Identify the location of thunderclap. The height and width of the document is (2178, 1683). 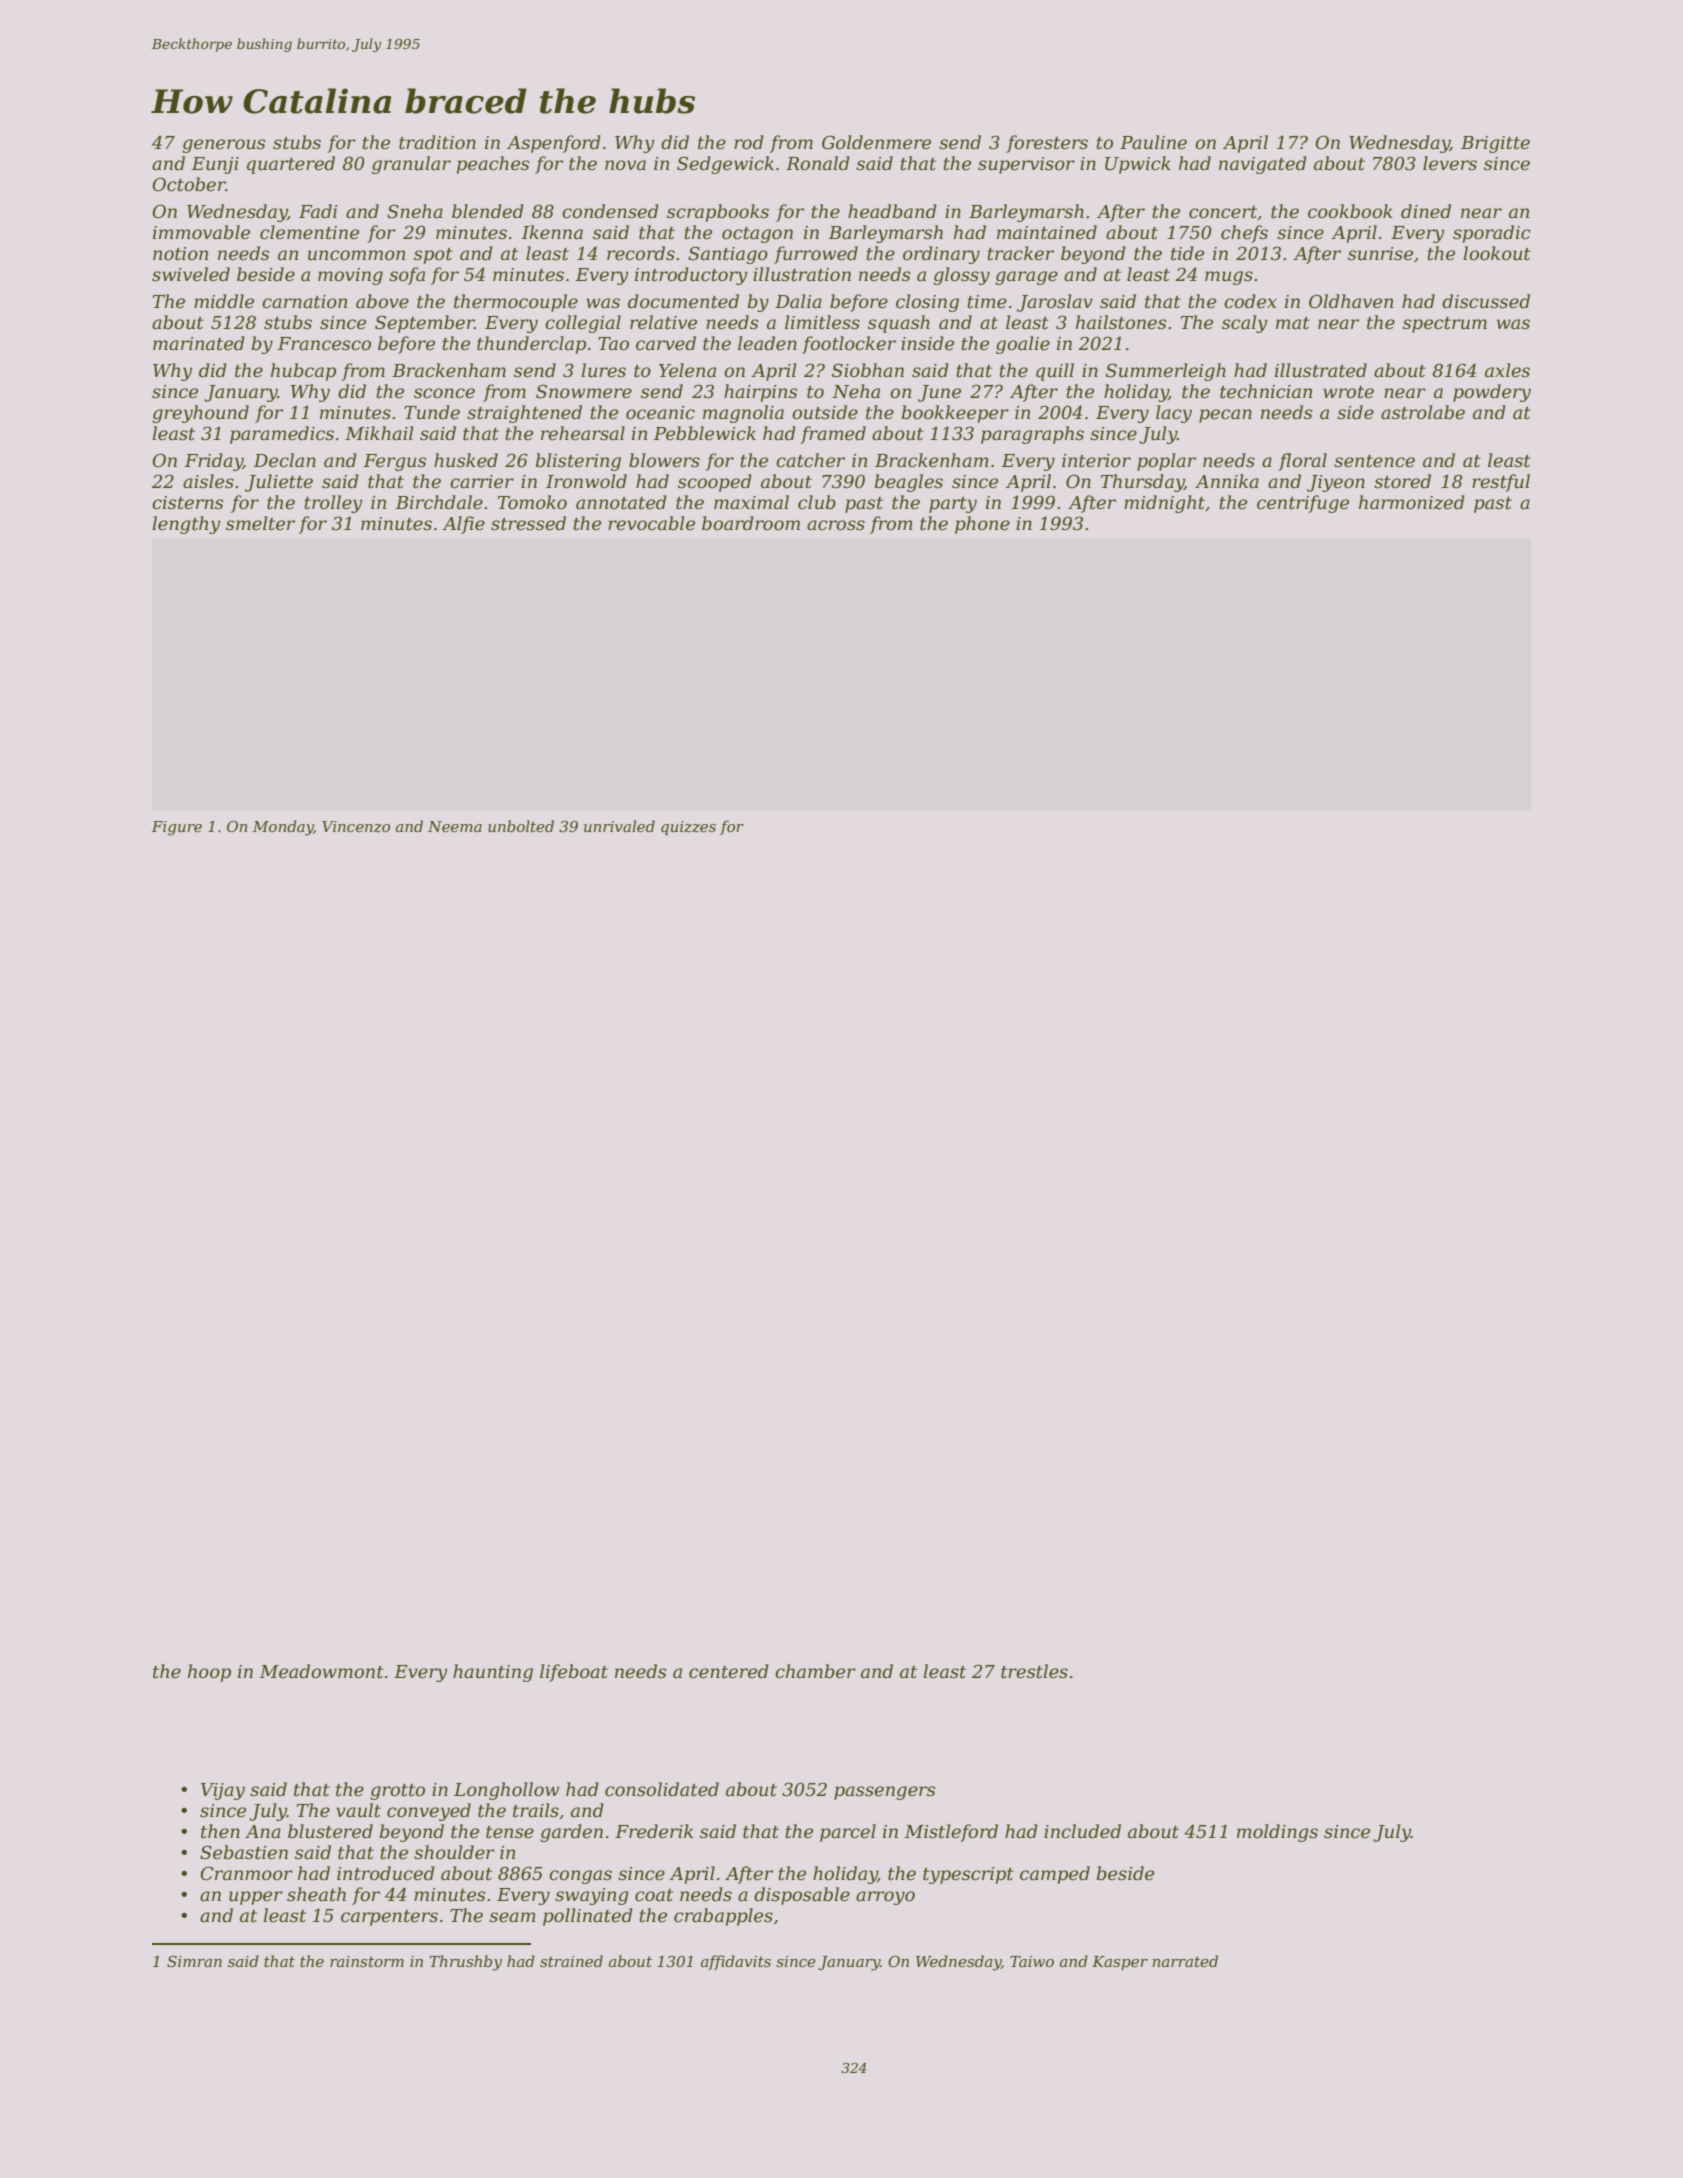
(531, 345).
